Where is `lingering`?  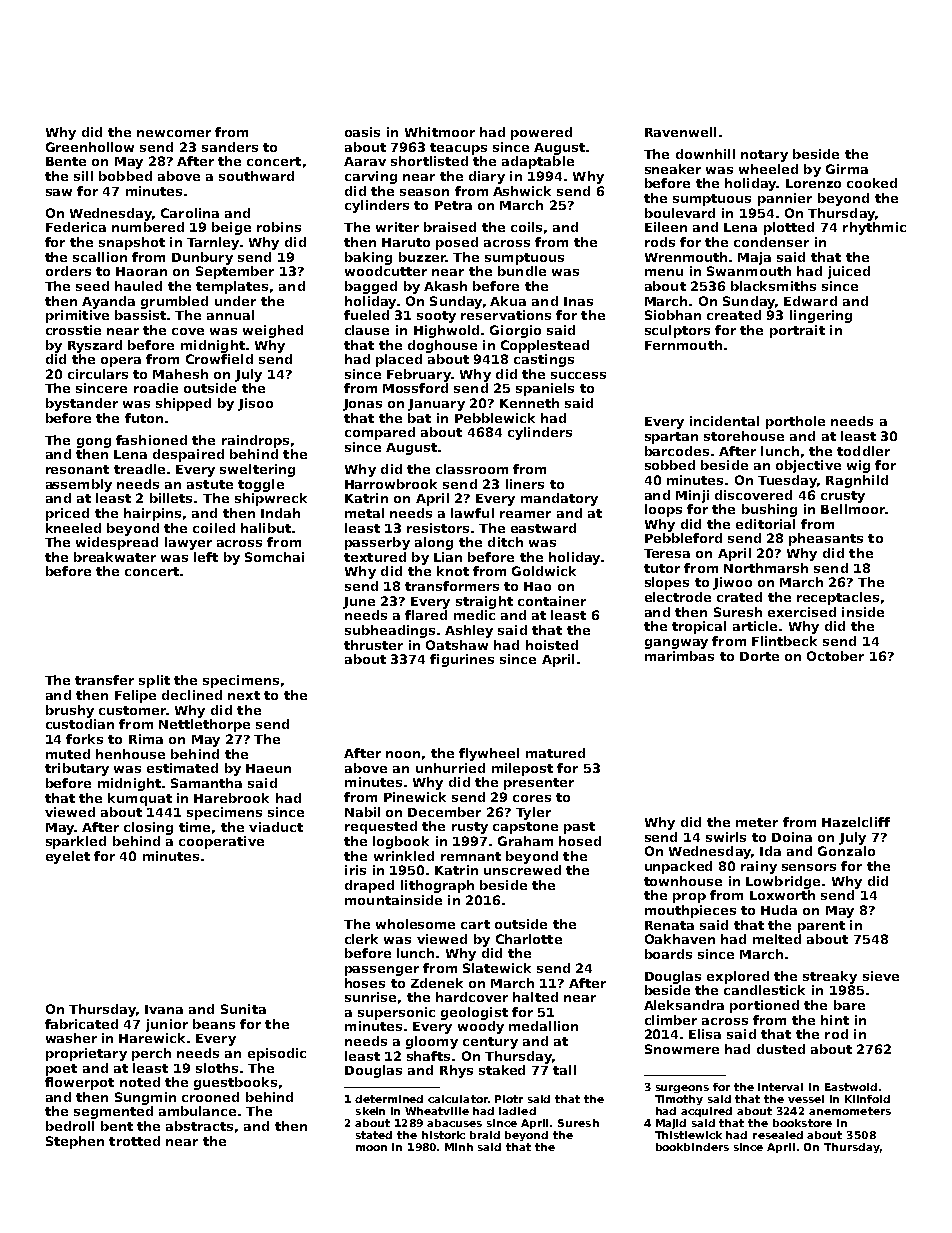 lingering is located at coordinates (821, 316).
